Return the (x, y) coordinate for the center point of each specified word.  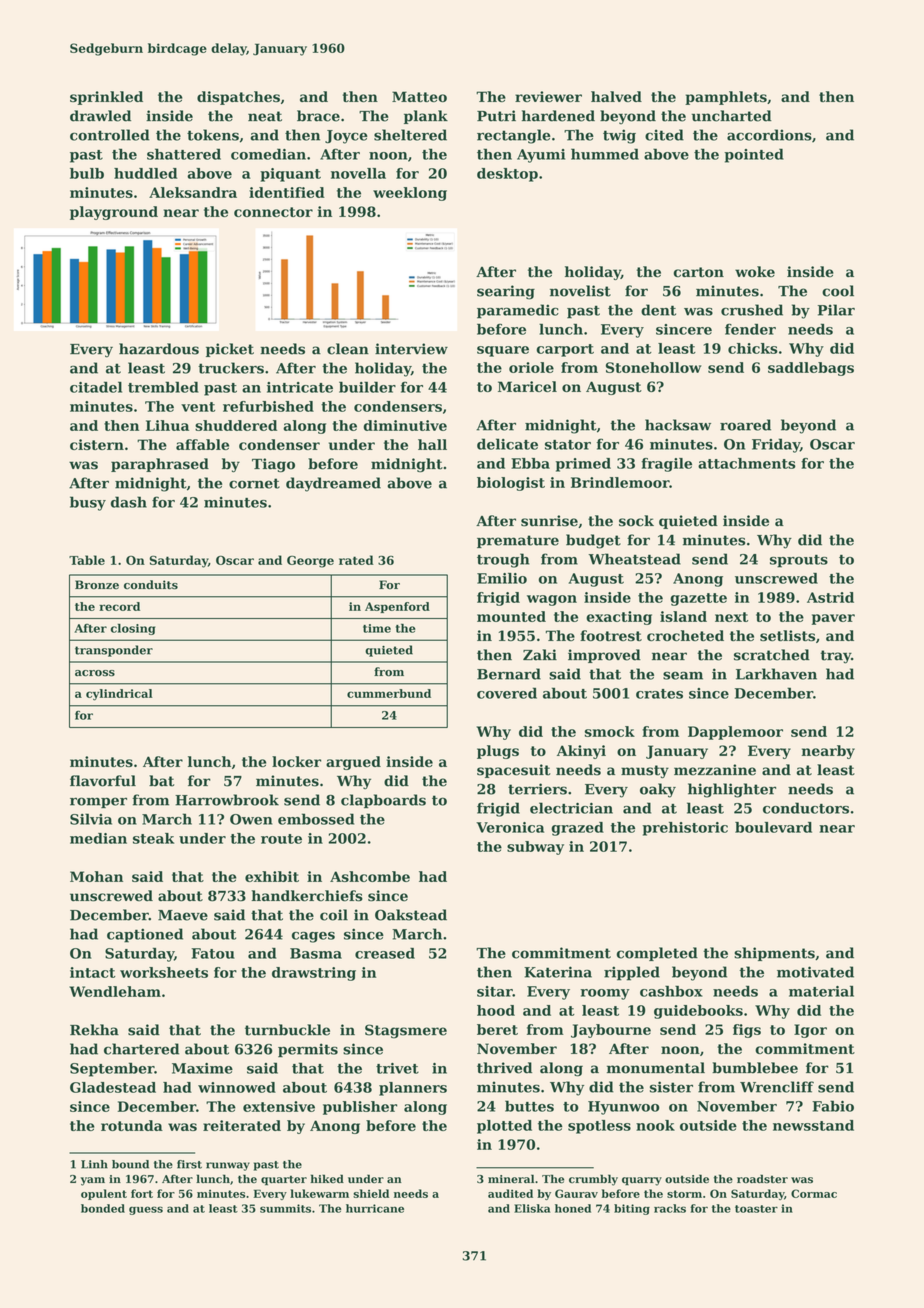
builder (367, 387)
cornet (254, 483)
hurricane (375, 1208)
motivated (815, 972)
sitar (495, 991)
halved (616, 96)
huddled (146, 173)
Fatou (213, 953)
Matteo (419, 96)
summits (285, 1208)
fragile (666, 465)
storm (684, 1194)
